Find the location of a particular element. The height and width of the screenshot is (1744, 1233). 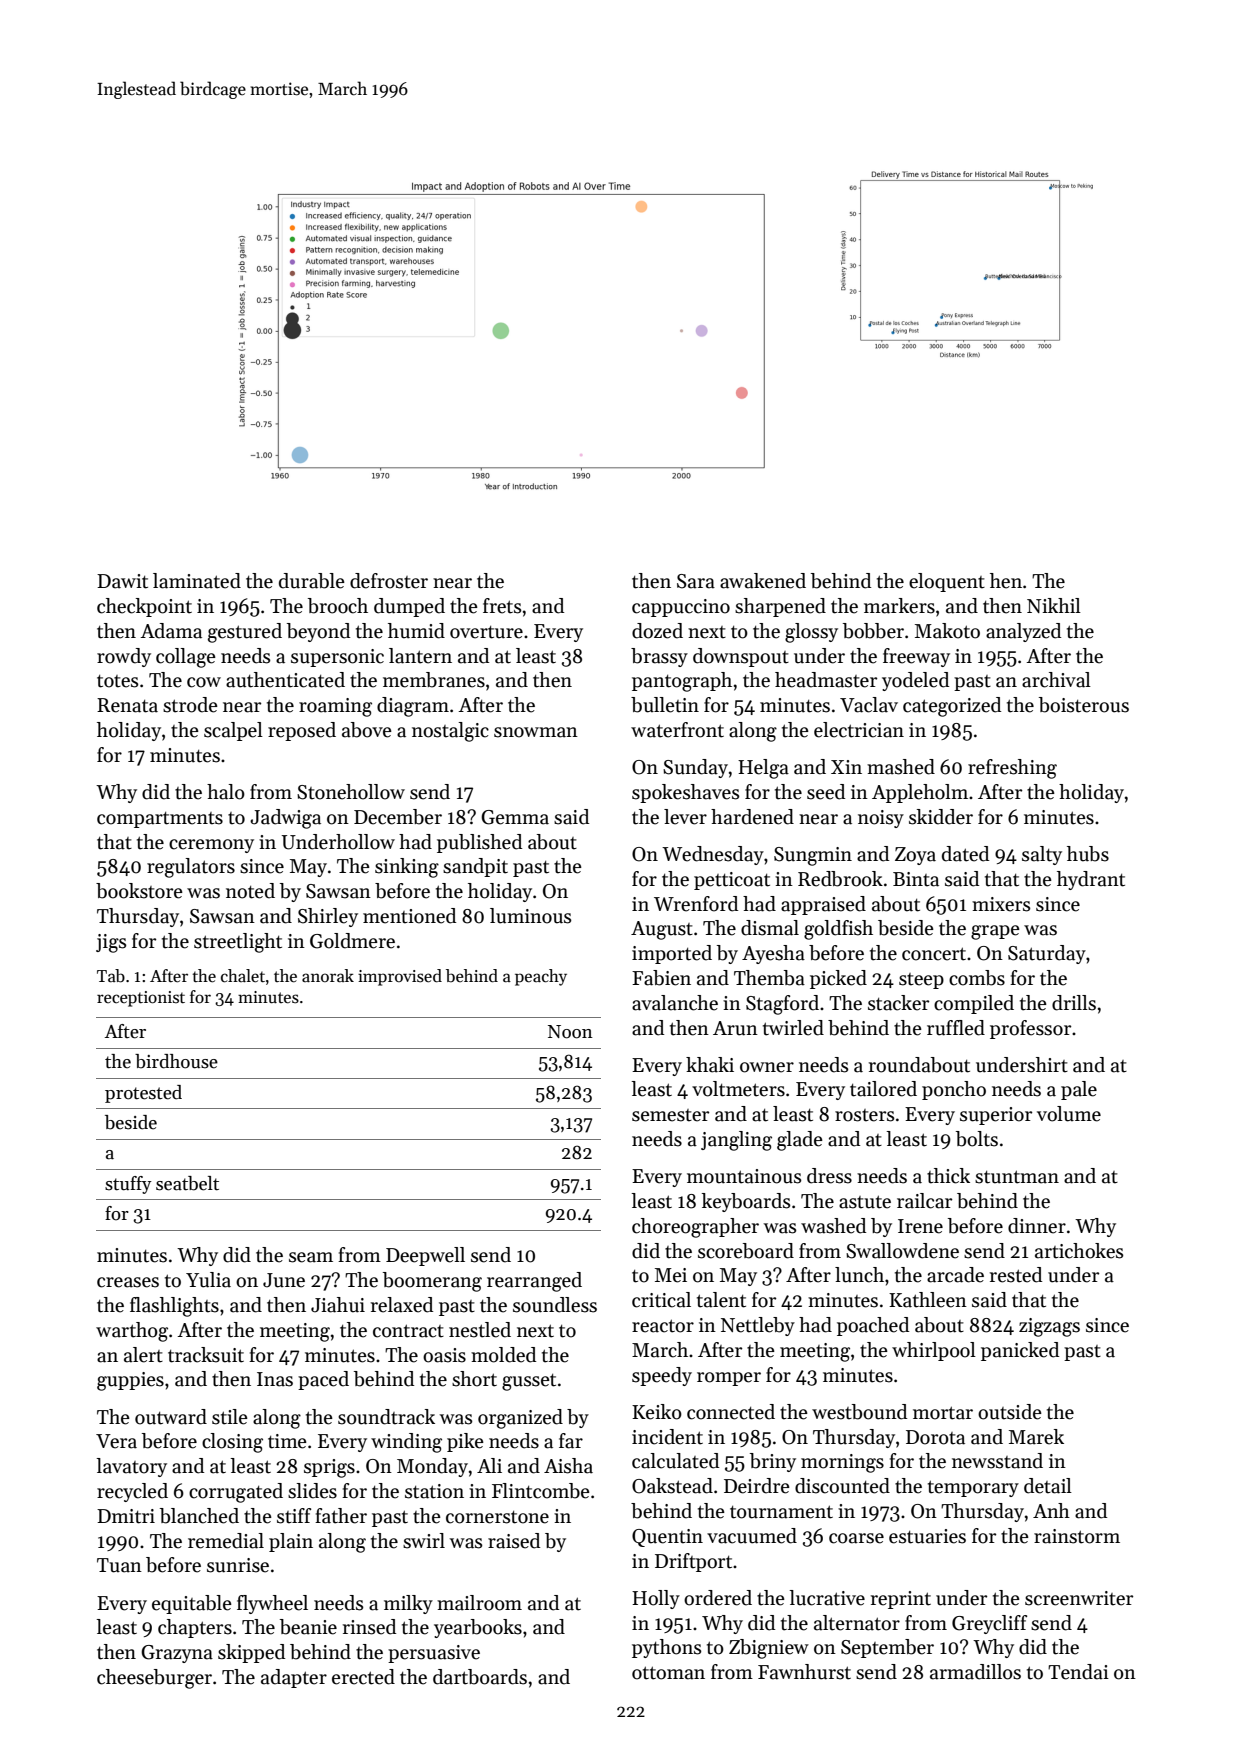

adapter is located at coordinates (294, 1678).
